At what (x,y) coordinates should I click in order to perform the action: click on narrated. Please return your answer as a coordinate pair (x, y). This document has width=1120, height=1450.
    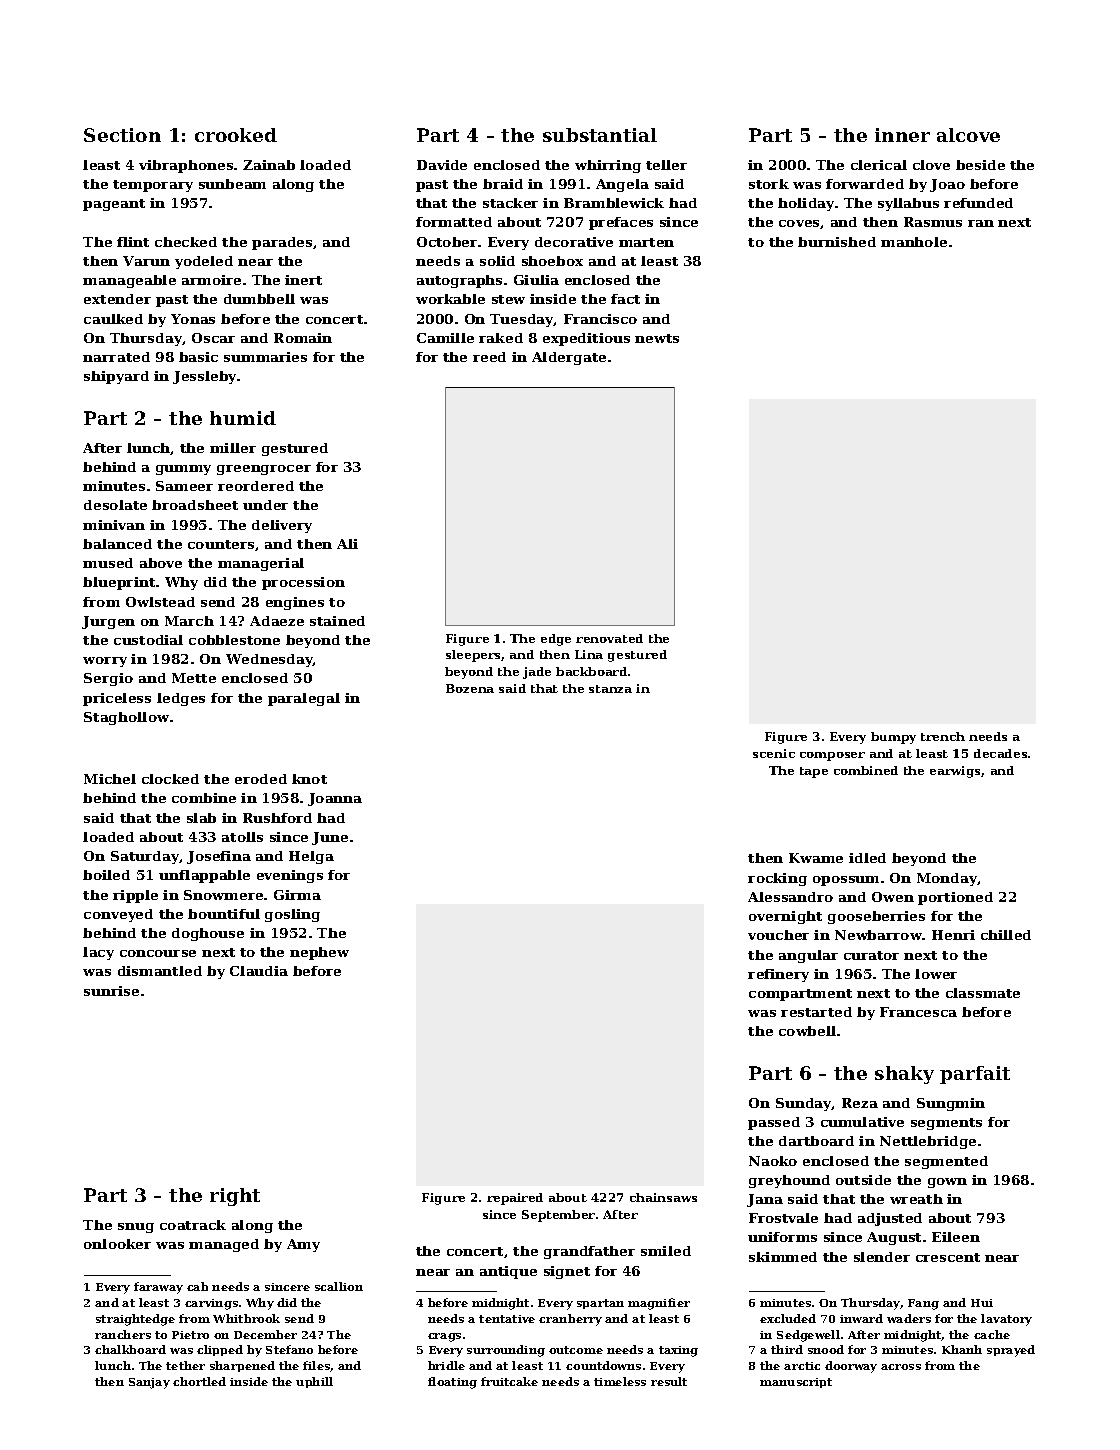
    Looking at the image, I should click on (116, 357).
